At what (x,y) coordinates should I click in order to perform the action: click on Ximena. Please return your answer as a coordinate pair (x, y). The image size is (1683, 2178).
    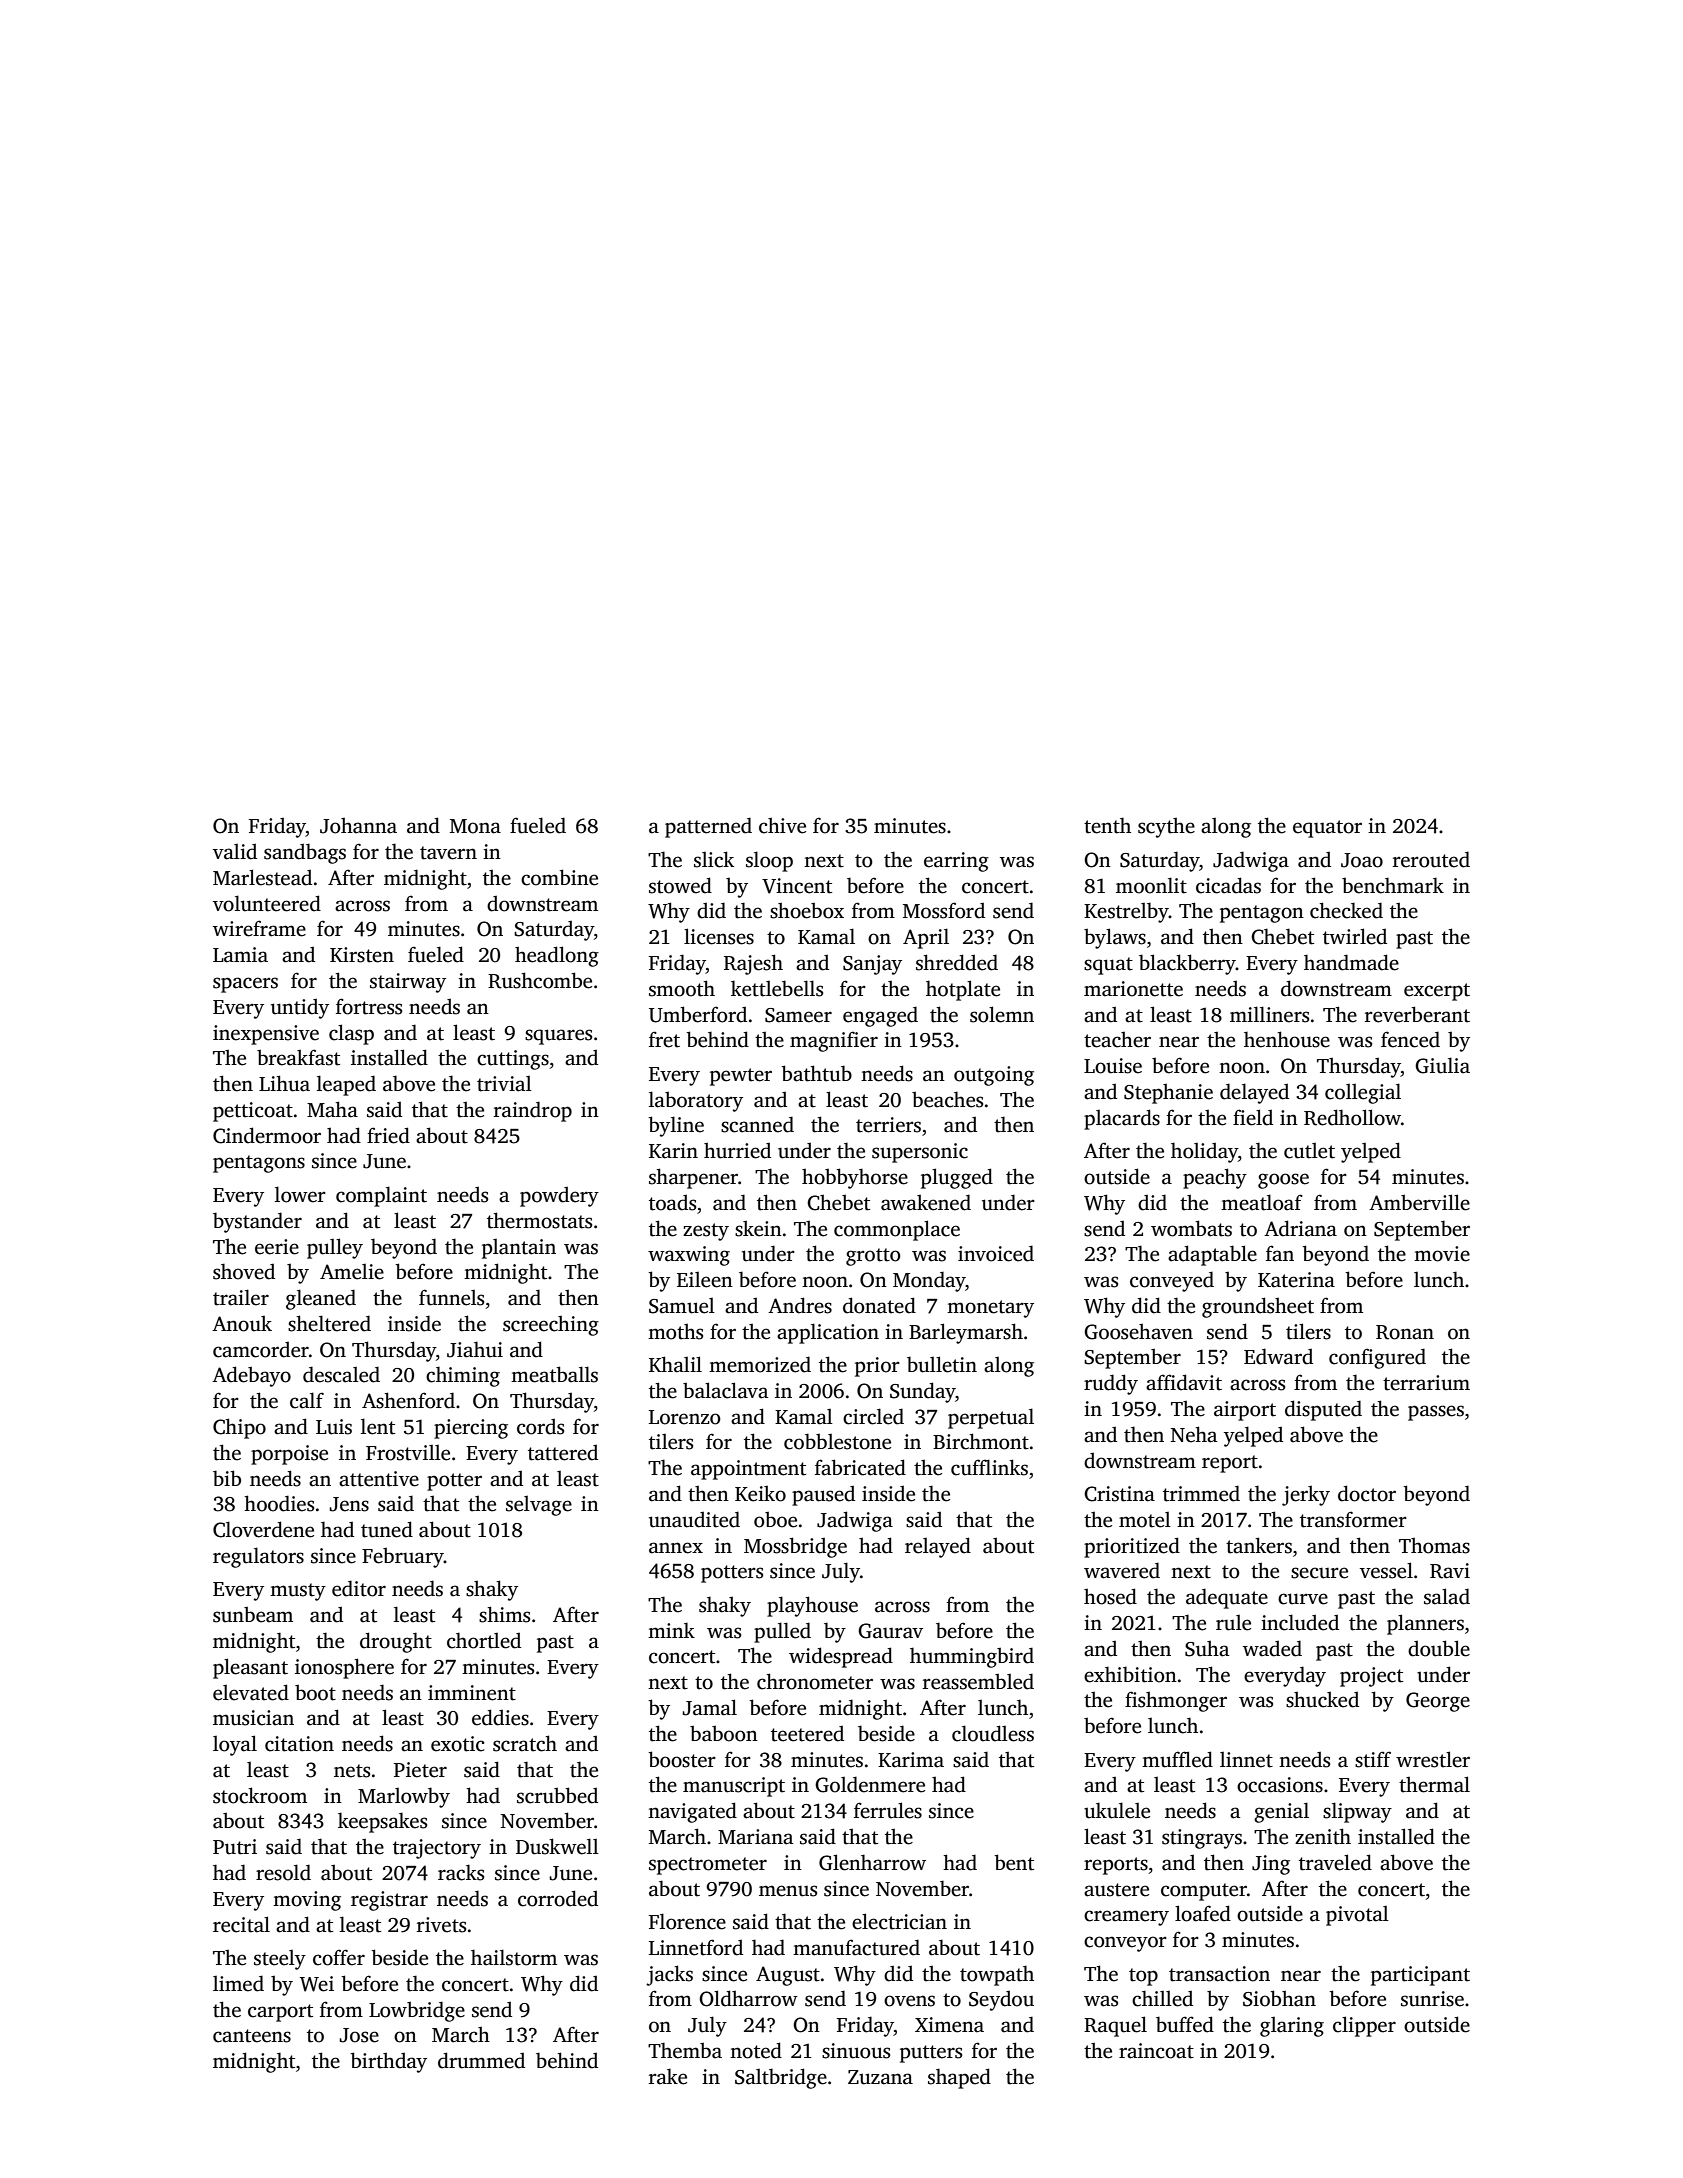
    Looking at the image, I should click on (949, 2025).
